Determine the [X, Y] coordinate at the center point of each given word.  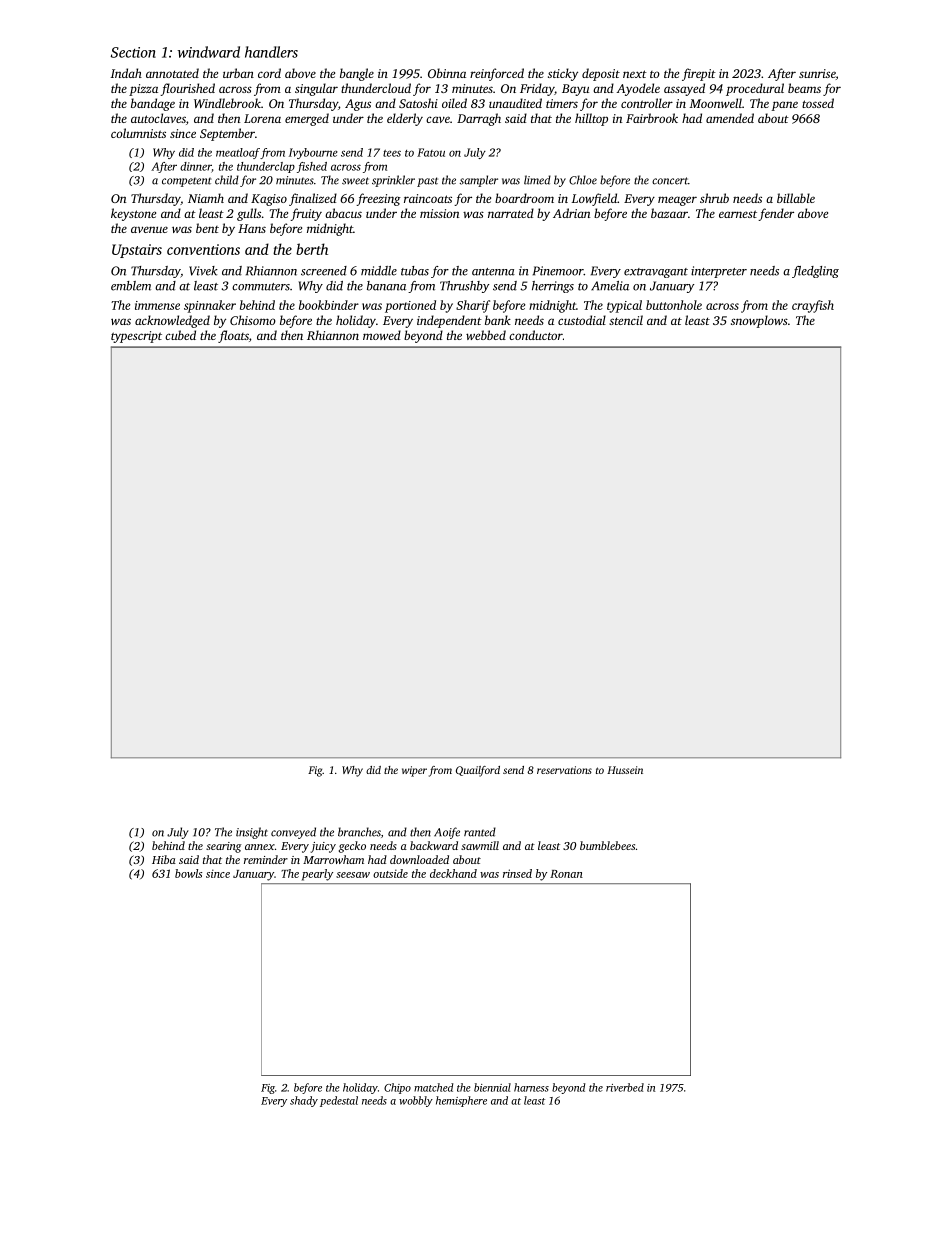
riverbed [625, 1087]
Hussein [625, 770]
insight [252, 833]
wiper [414, 771]
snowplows [759, 321]
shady [304, 1101]
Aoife [447, 833]
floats [233, 336]
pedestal [339, 1101]
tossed [818, 103]
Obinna [447, 73]
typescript [136, 337]
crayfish [813, 306]
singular [316, 89]
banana [386, 286]
